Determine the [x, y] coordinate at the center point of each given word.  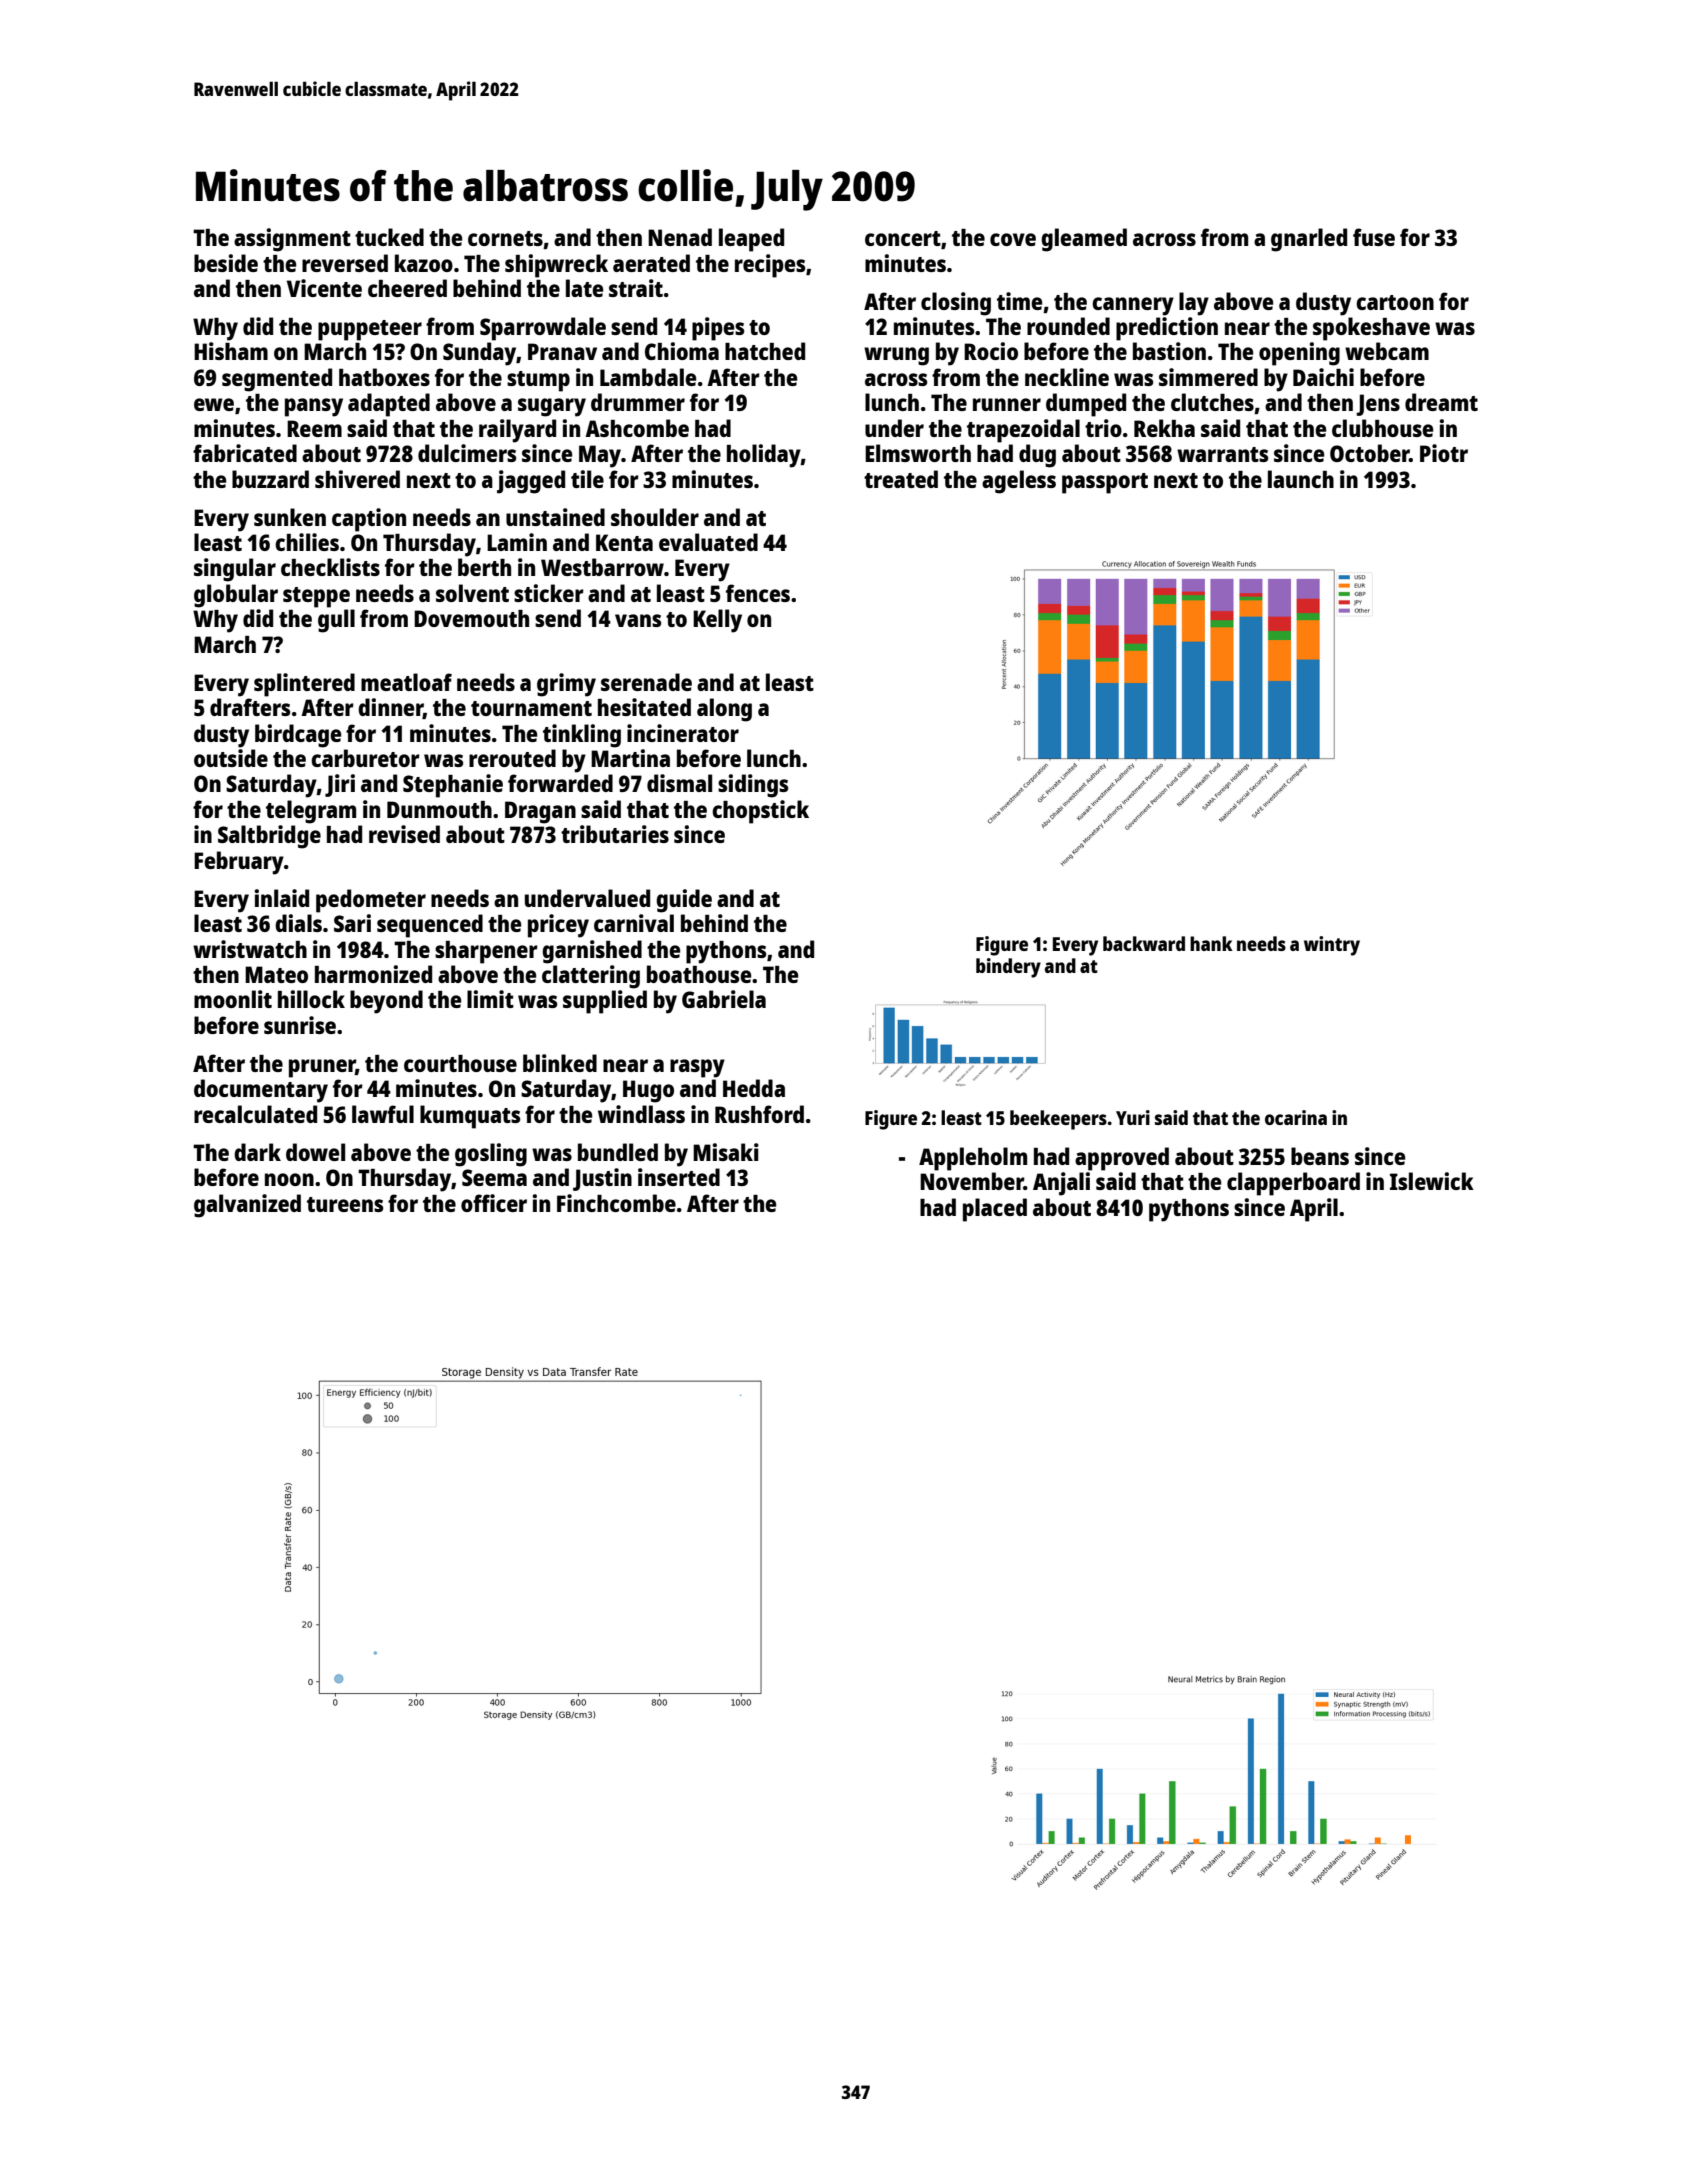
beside [226, 263]
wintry [1332, 946]
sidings [753, 786]
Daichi [1323, 377]
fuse [1374, 237]
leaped [751, 240]
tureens [345, 1204]
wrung [896, 356]
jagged [531, 482]
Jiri [340, 785]
